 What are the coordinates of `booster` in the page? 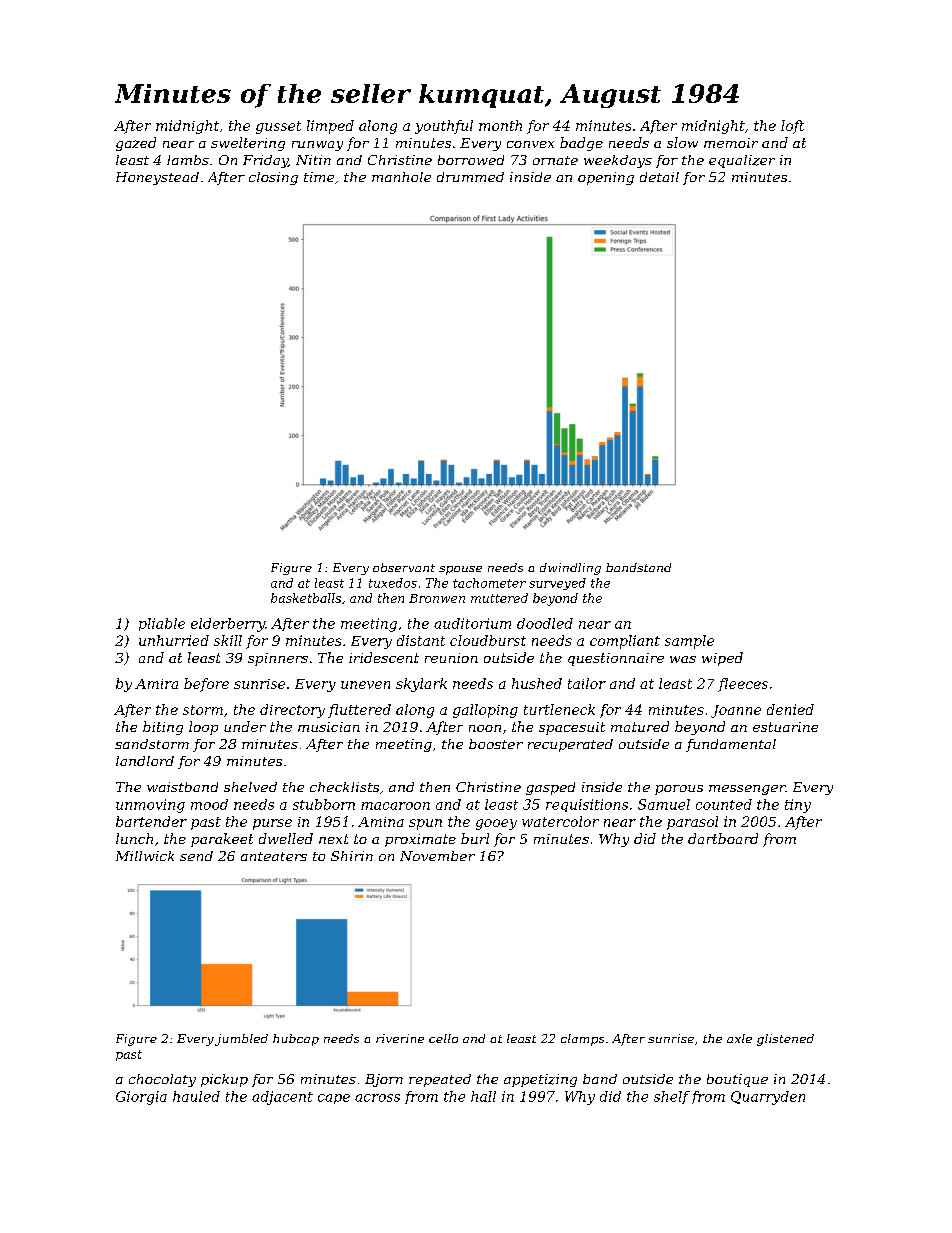 It's located at (496, 744).
